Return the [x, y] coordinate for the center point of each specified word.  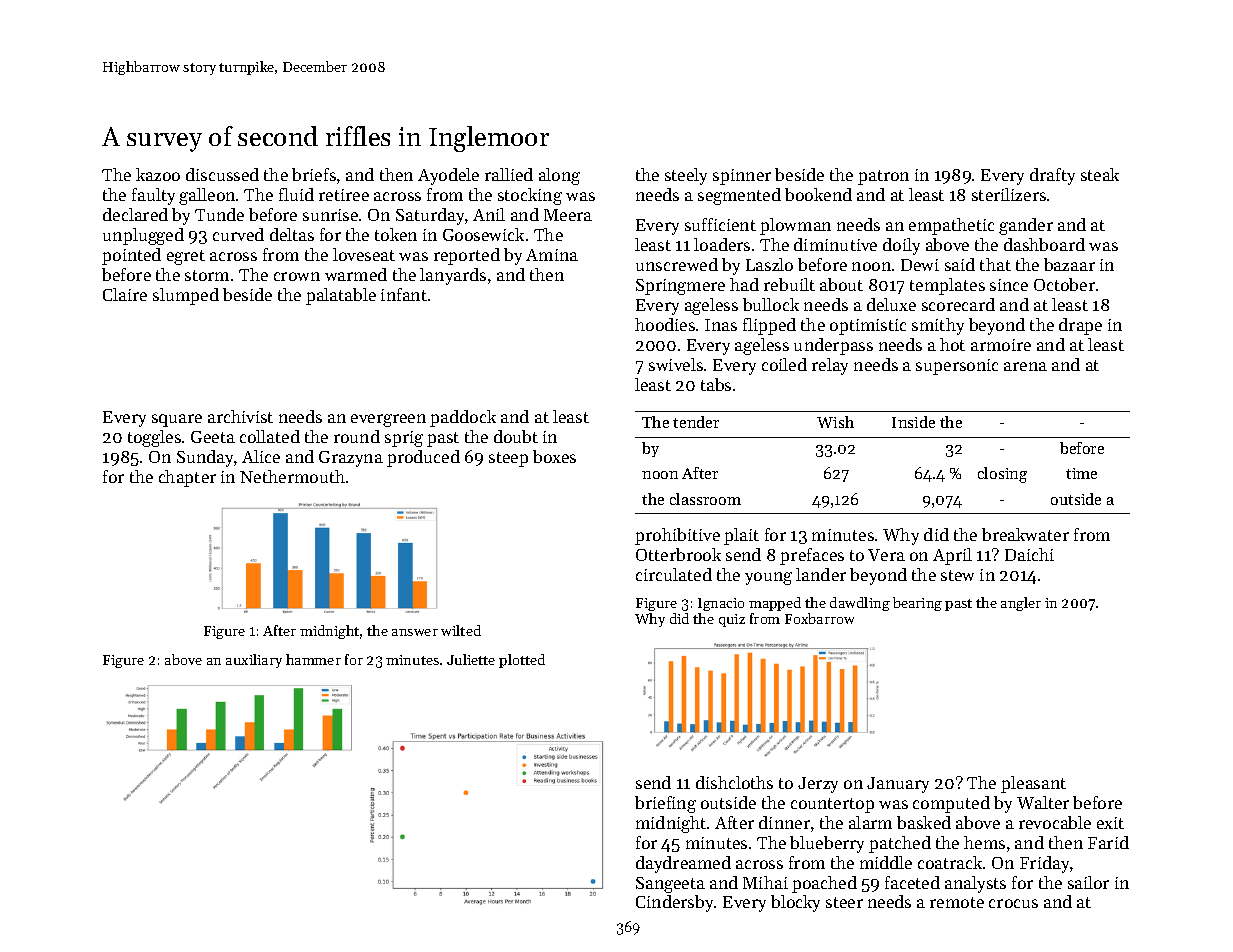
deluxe [891, 304]
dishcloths [734, 782]
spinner [742, 177]
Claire [125, 294]
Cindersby [675, 903]
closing [1002, 475]
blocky [795, 903]
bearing [917, 604]
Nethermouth [292, 476]
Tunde [219, 214]
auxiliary [254, 661]
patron [883, 177]
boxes [554, 456]
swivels [676, 364]
